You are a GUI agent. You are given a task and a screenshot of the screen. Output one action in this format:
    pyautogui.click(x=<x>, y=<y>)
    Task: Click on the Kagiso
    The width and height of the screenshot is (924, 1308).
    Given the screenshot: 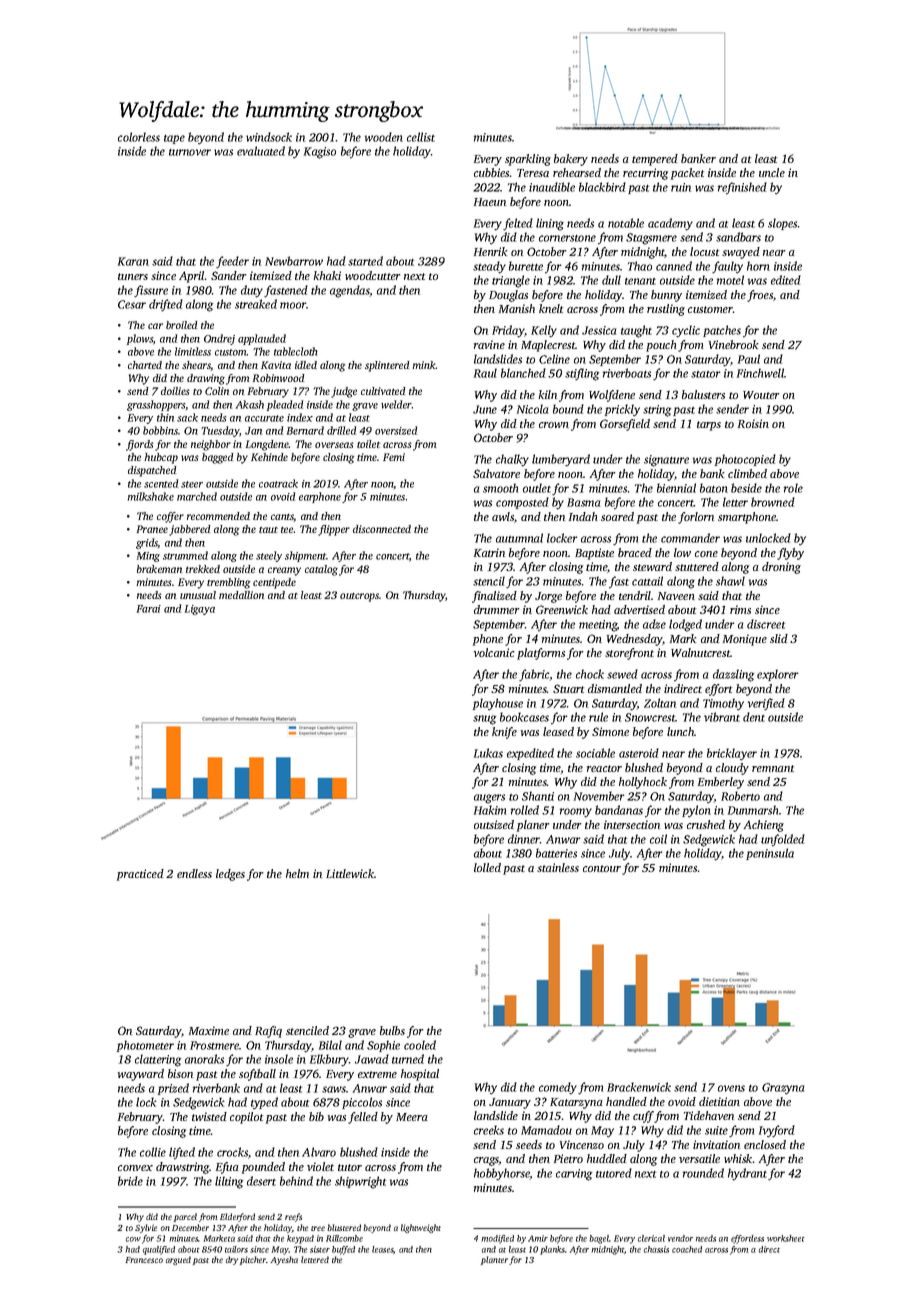 What is the action you would take?
    pyautogui.click(x=320, y=153)
